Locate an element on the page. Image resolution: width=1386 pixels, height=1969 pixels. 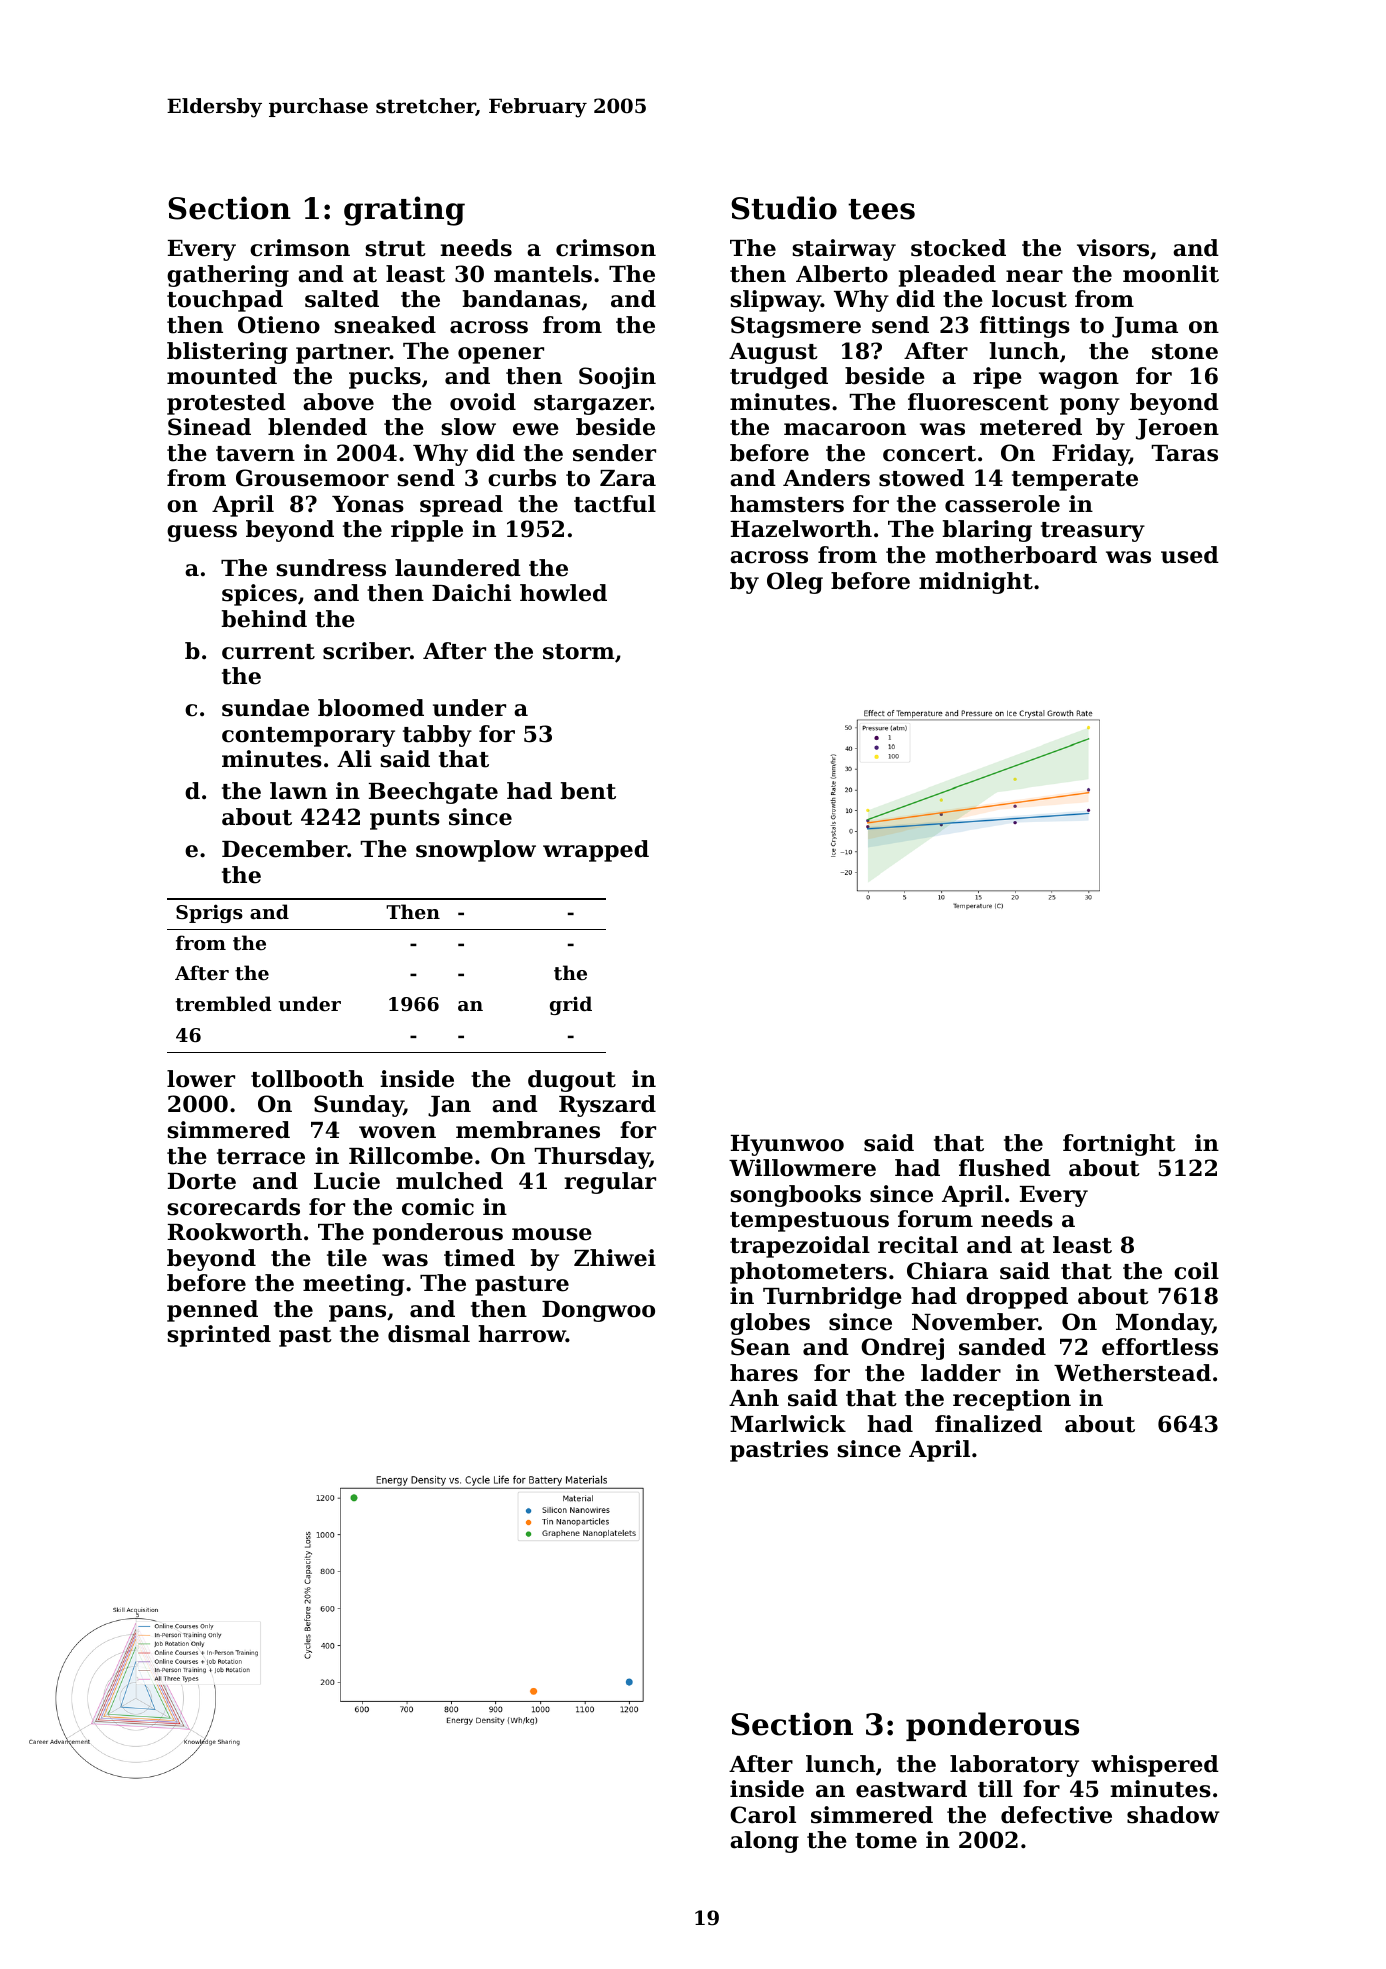
fittings is located at coordinates (1025, 327).
